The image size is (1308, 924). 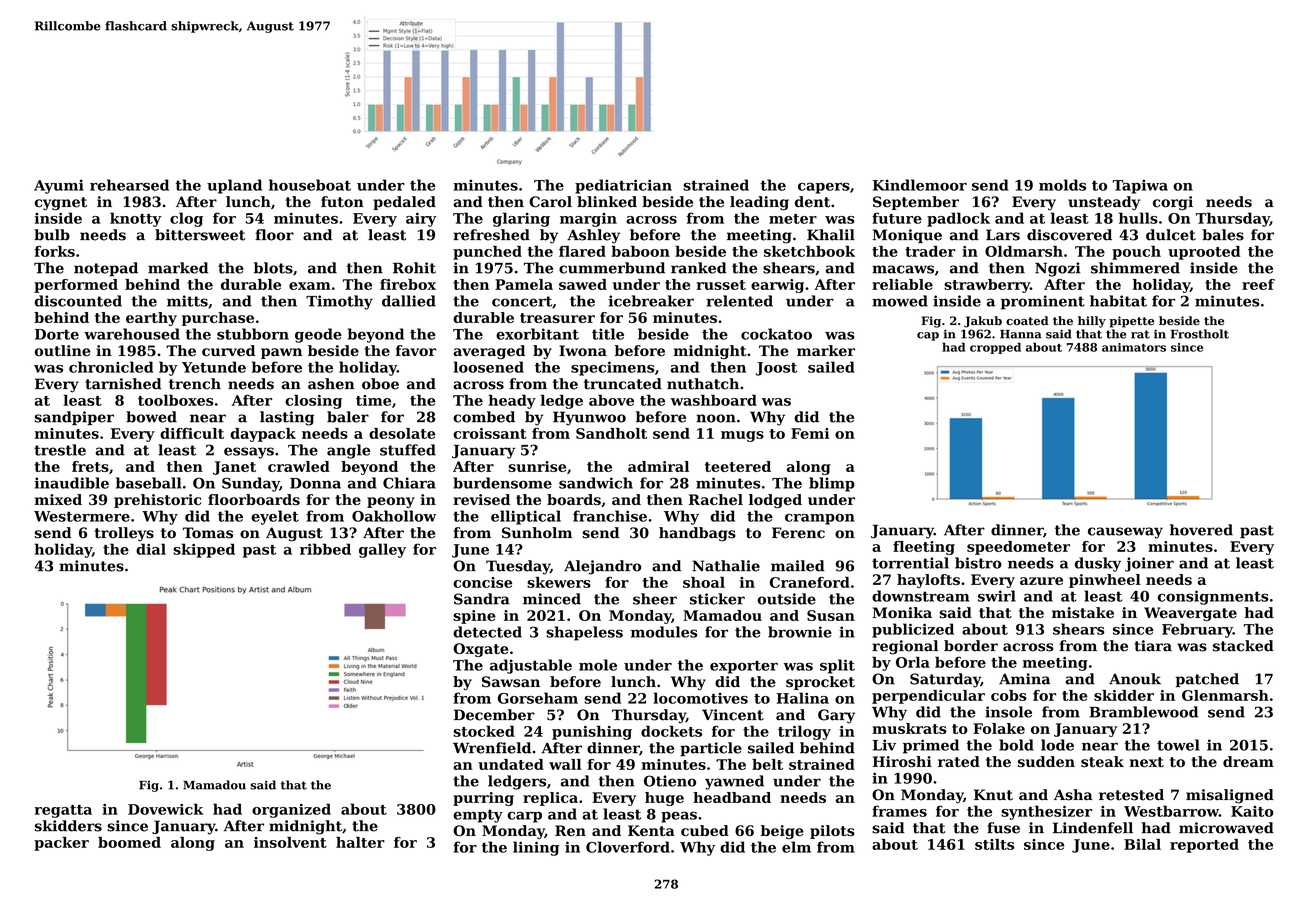 What do you see at coordinates (804, 732) in the document?
I see `trilogy` at bounding box center [804, 732].
